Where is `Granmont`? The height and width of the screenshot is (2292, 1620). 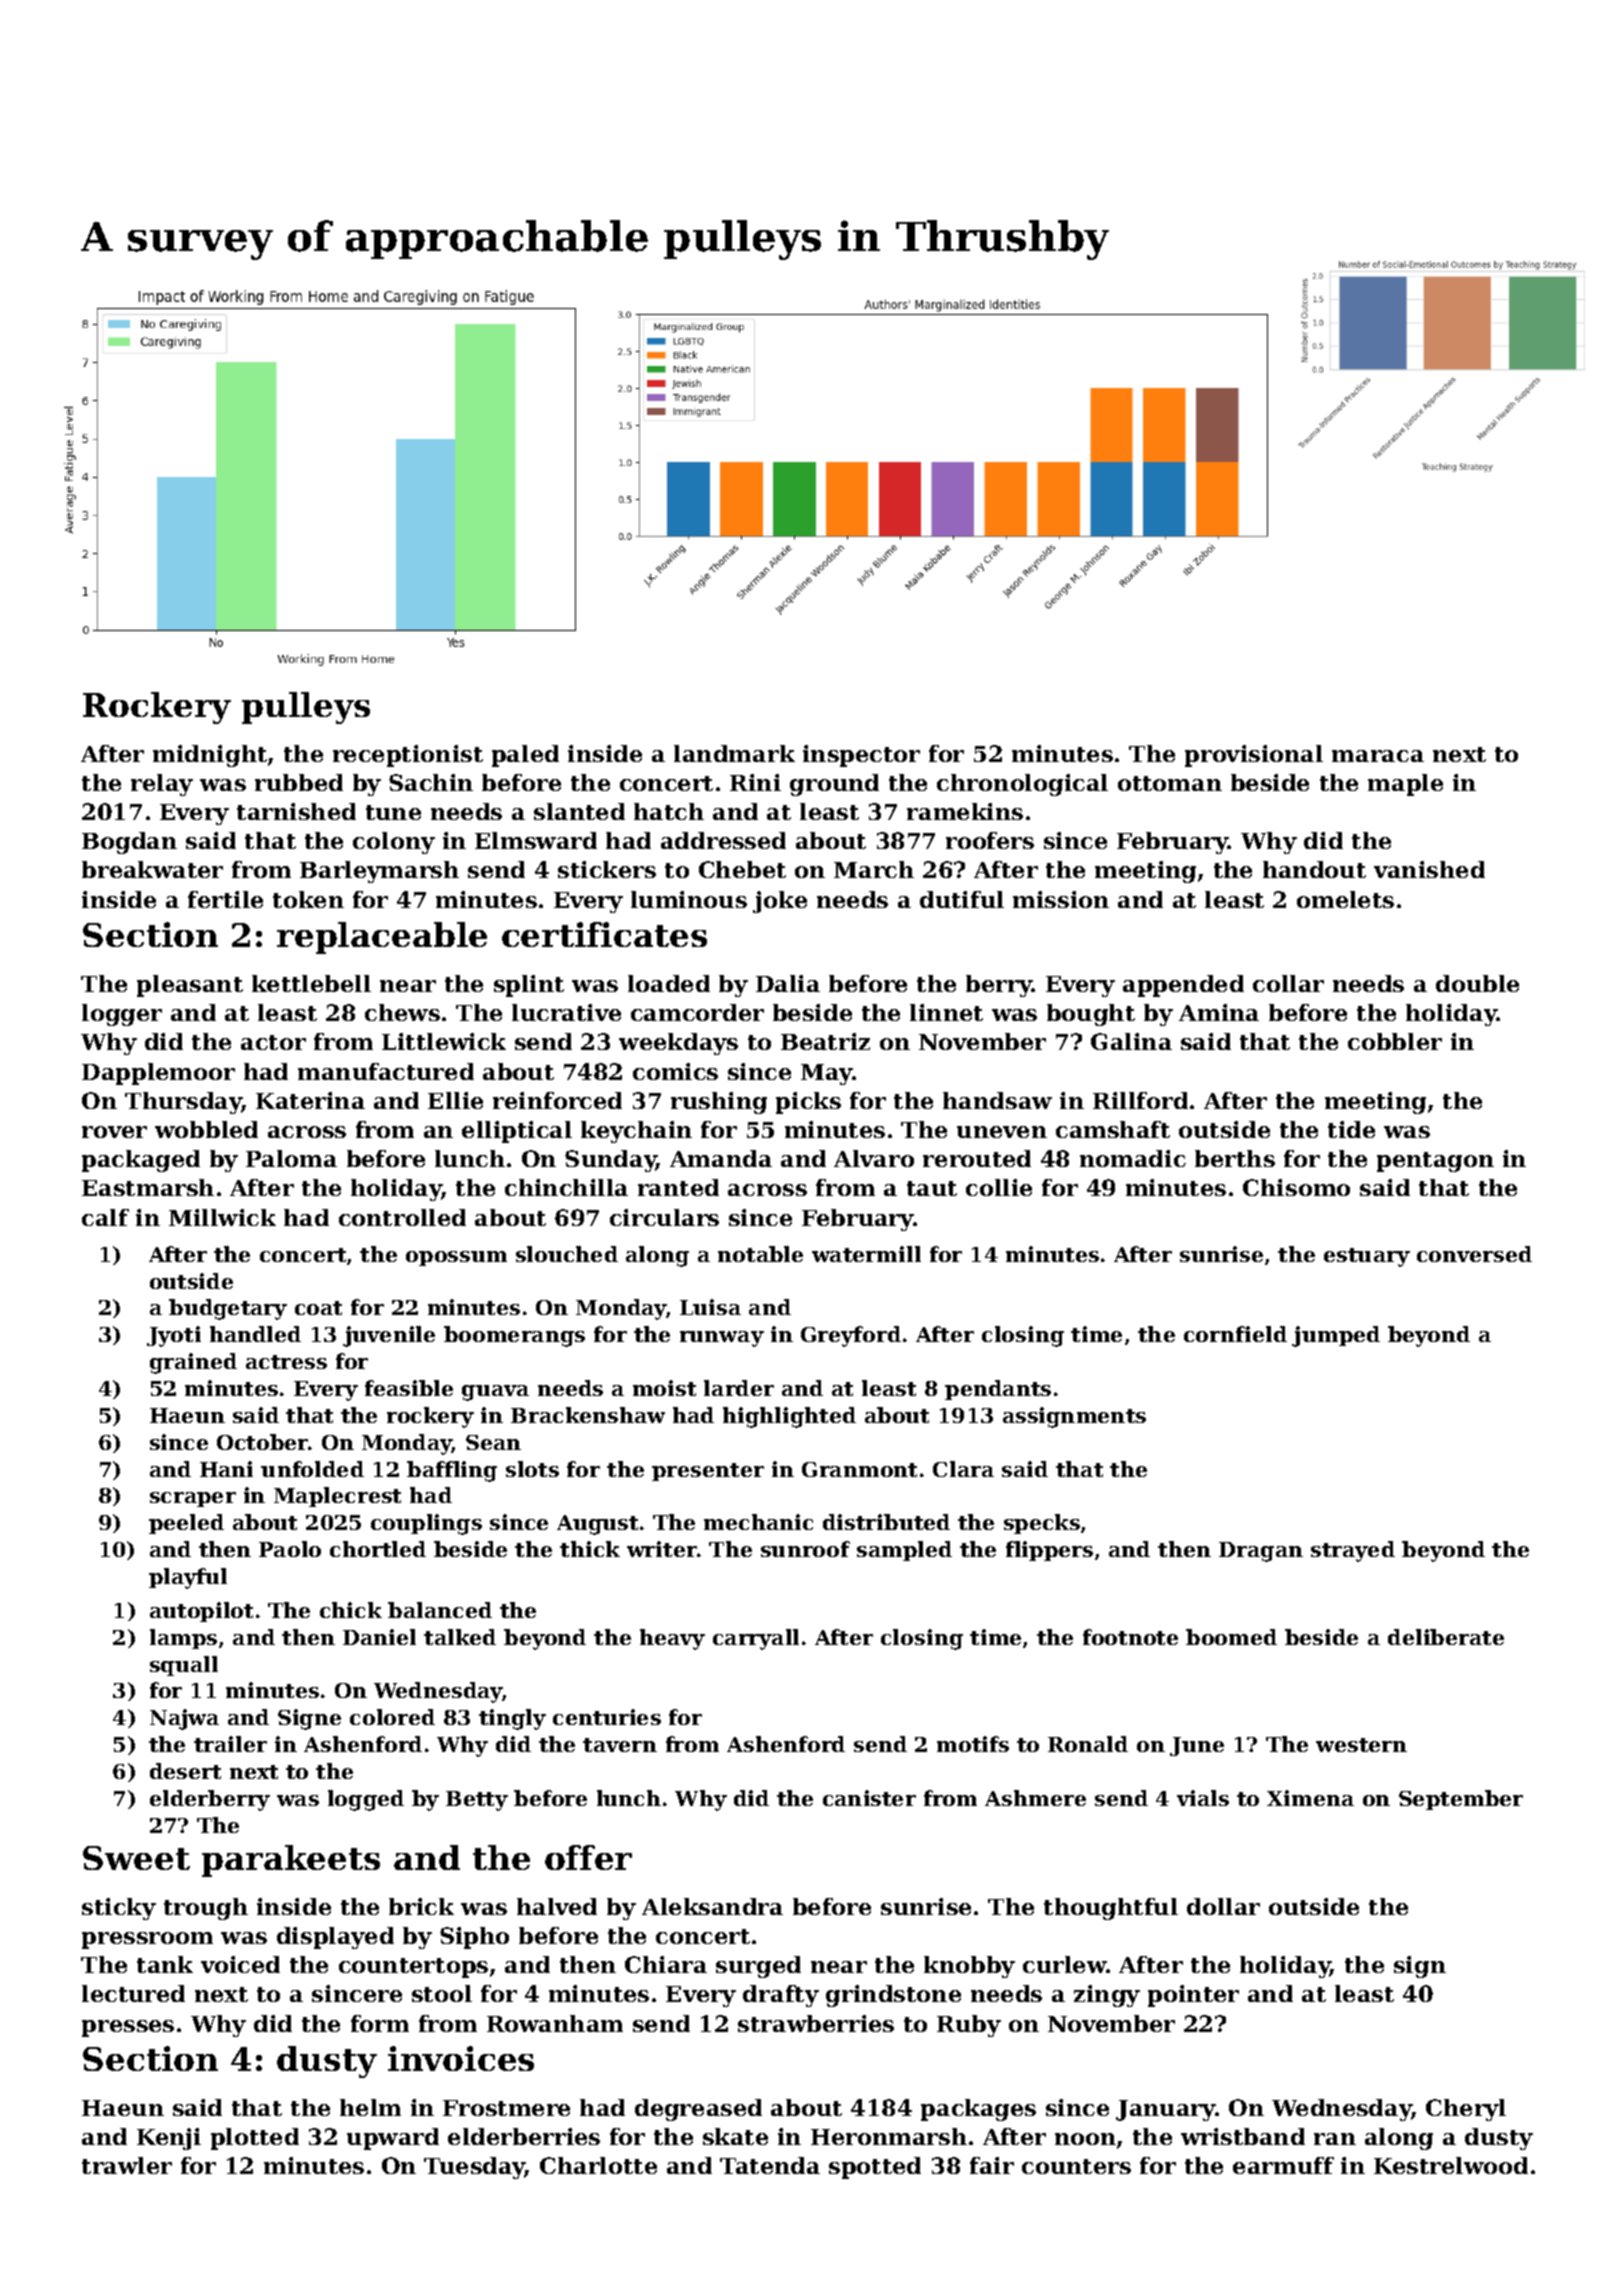 Granmont is located at coordinates (859, 1469).
